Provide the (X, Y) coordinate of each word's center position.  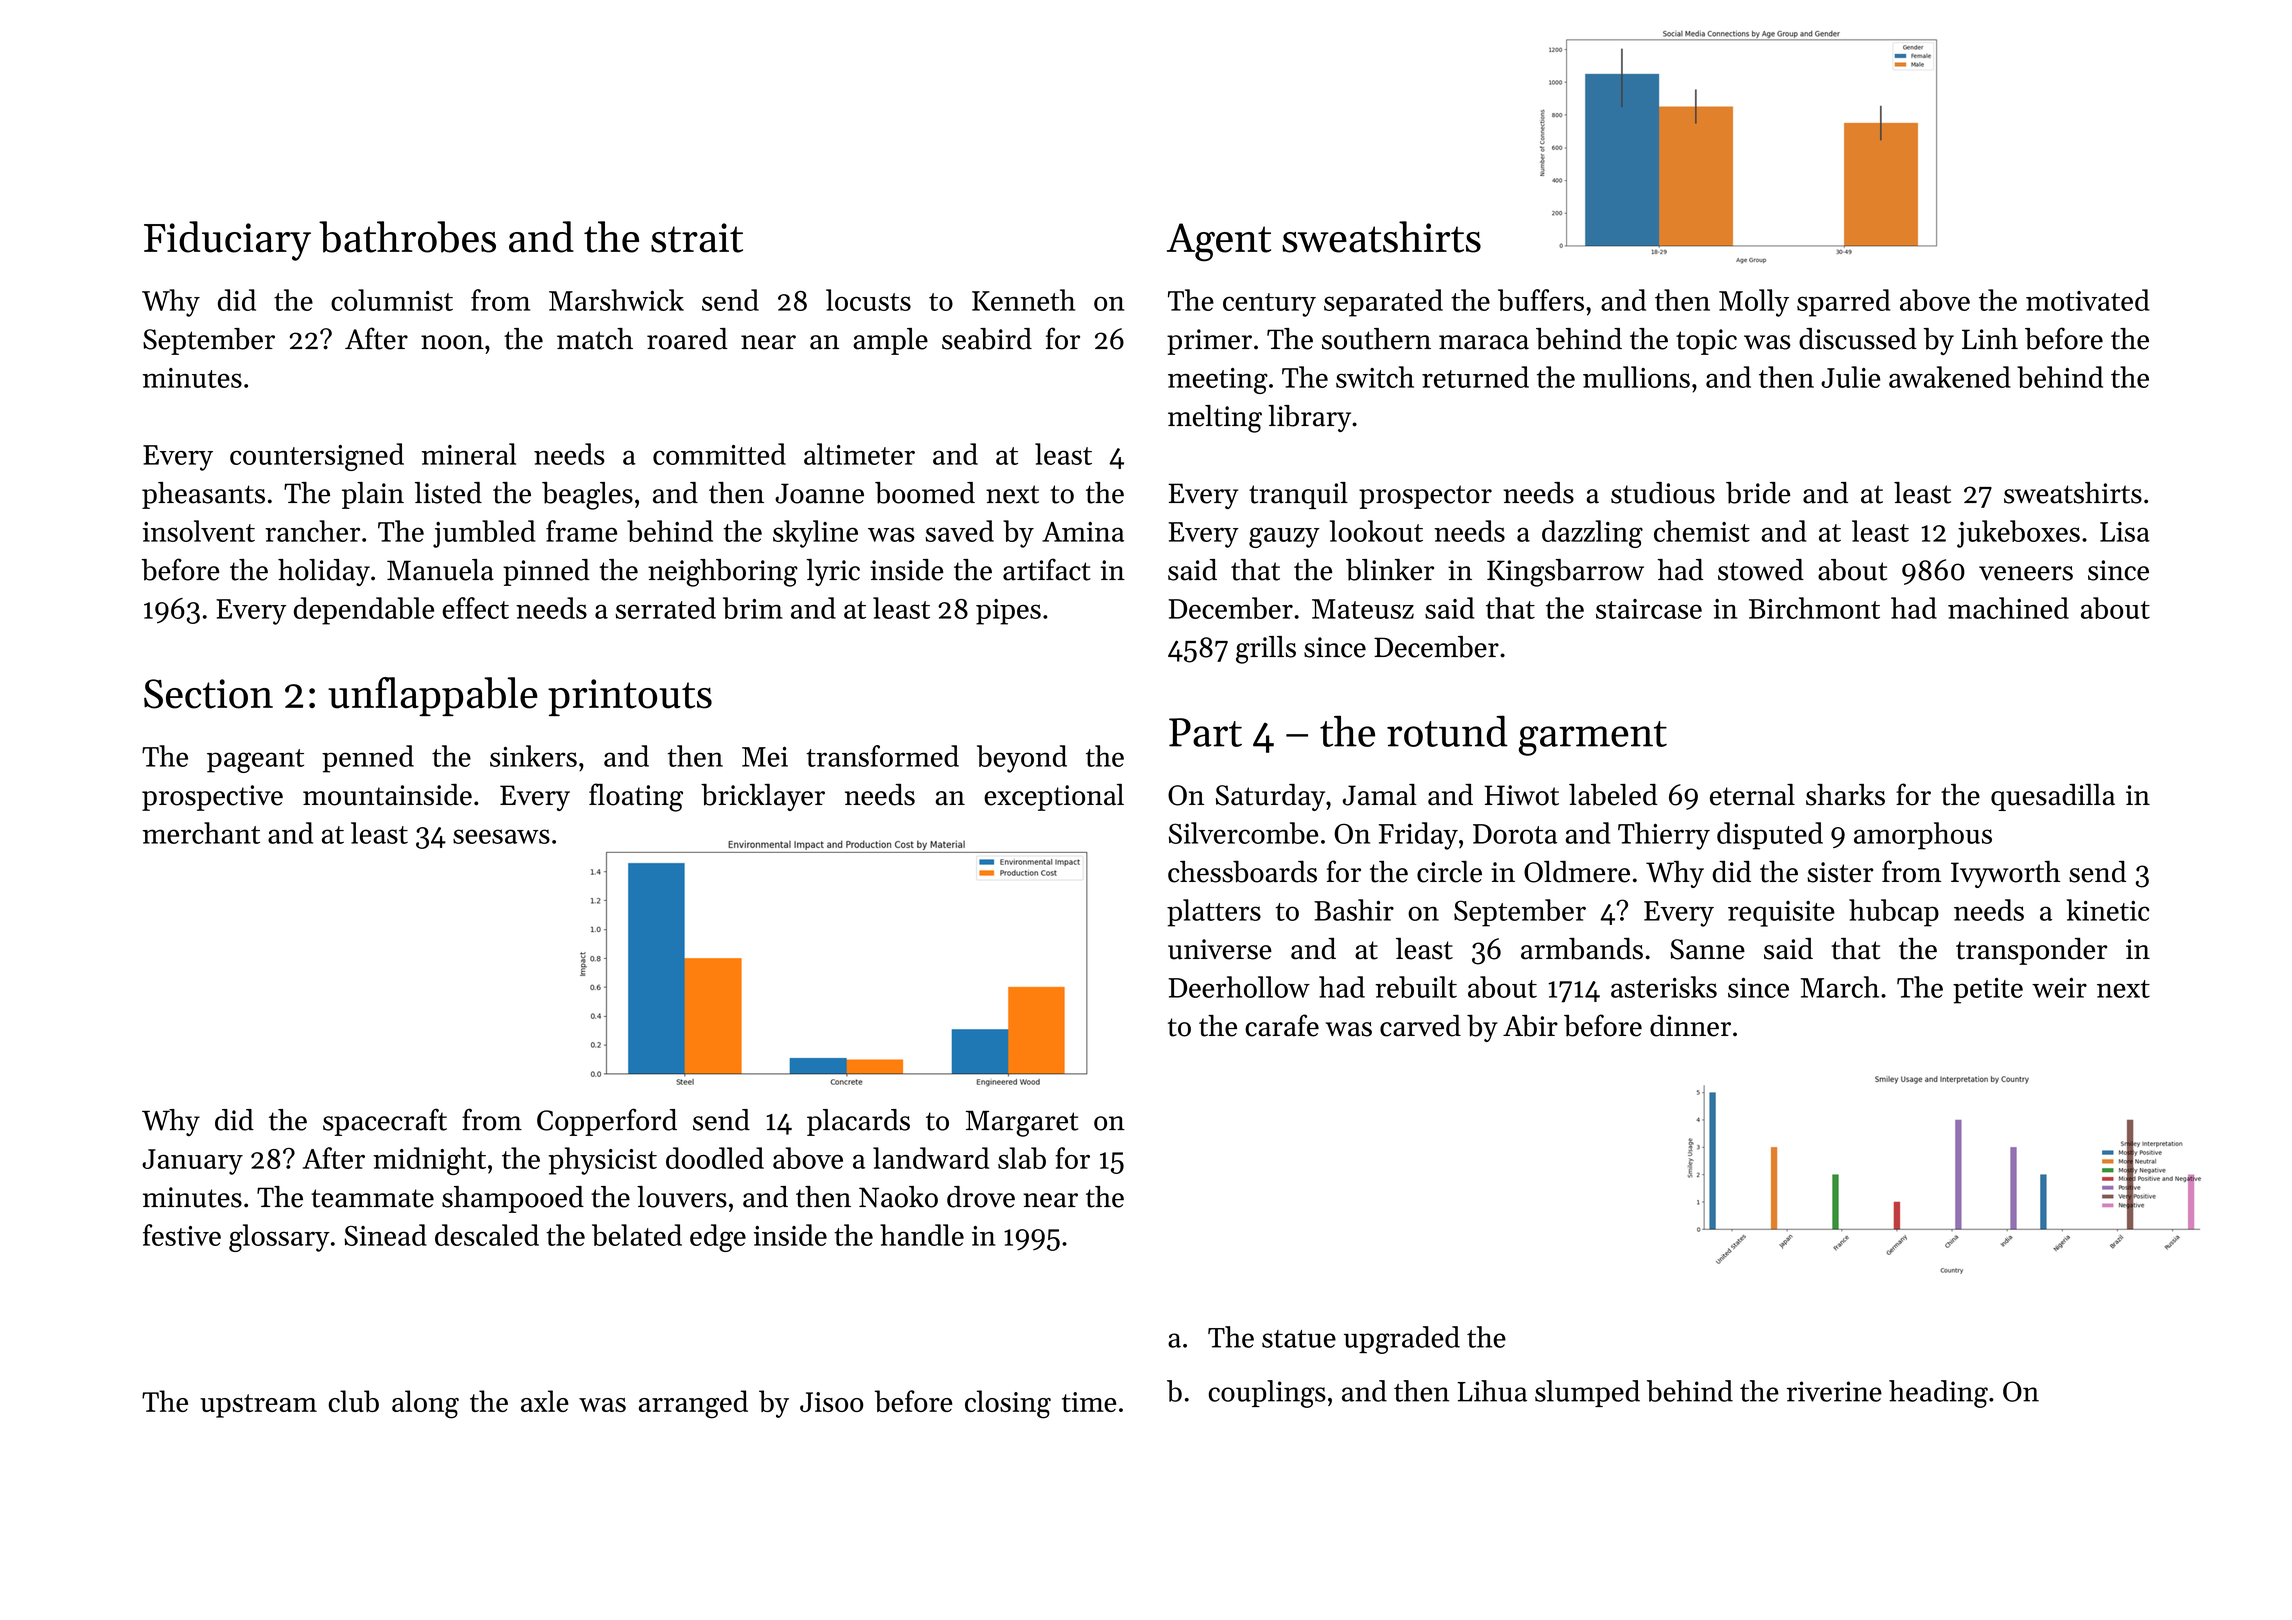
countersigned (317, 457)
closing (1008, 1404)
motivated (2088, 300)
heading (1938, 1394)
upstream (258, 1406)
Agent (1219, 242)
